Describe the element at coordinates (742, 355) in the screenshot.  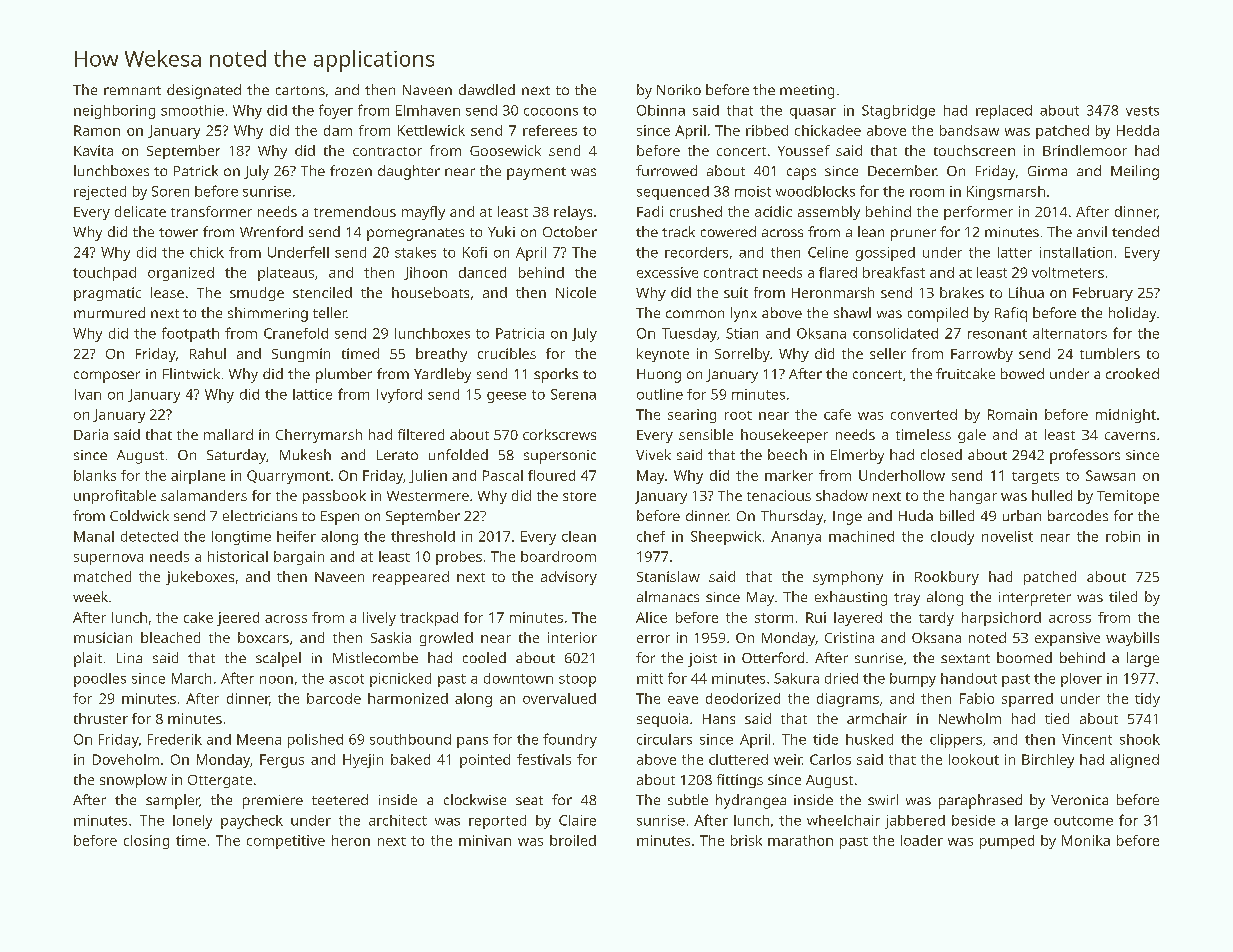
I see `Sorrelby` at that location.
